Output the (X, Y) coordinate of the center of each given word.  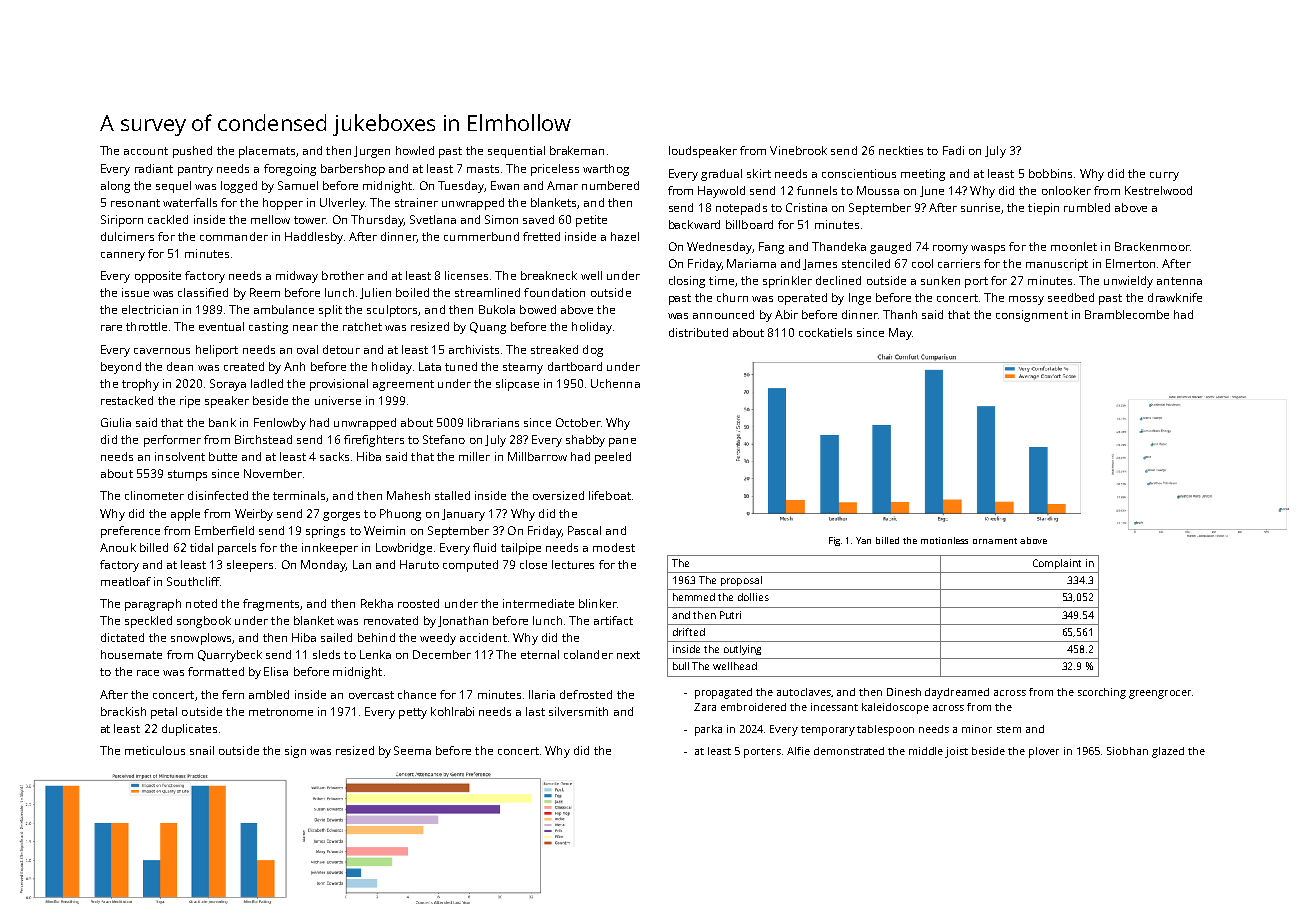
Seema (412, 750)
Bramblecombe (1127, 314)
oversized (558, 495)
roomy (950, 249)
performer (172, 441)
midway (297, 277)
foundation (554, 292)
